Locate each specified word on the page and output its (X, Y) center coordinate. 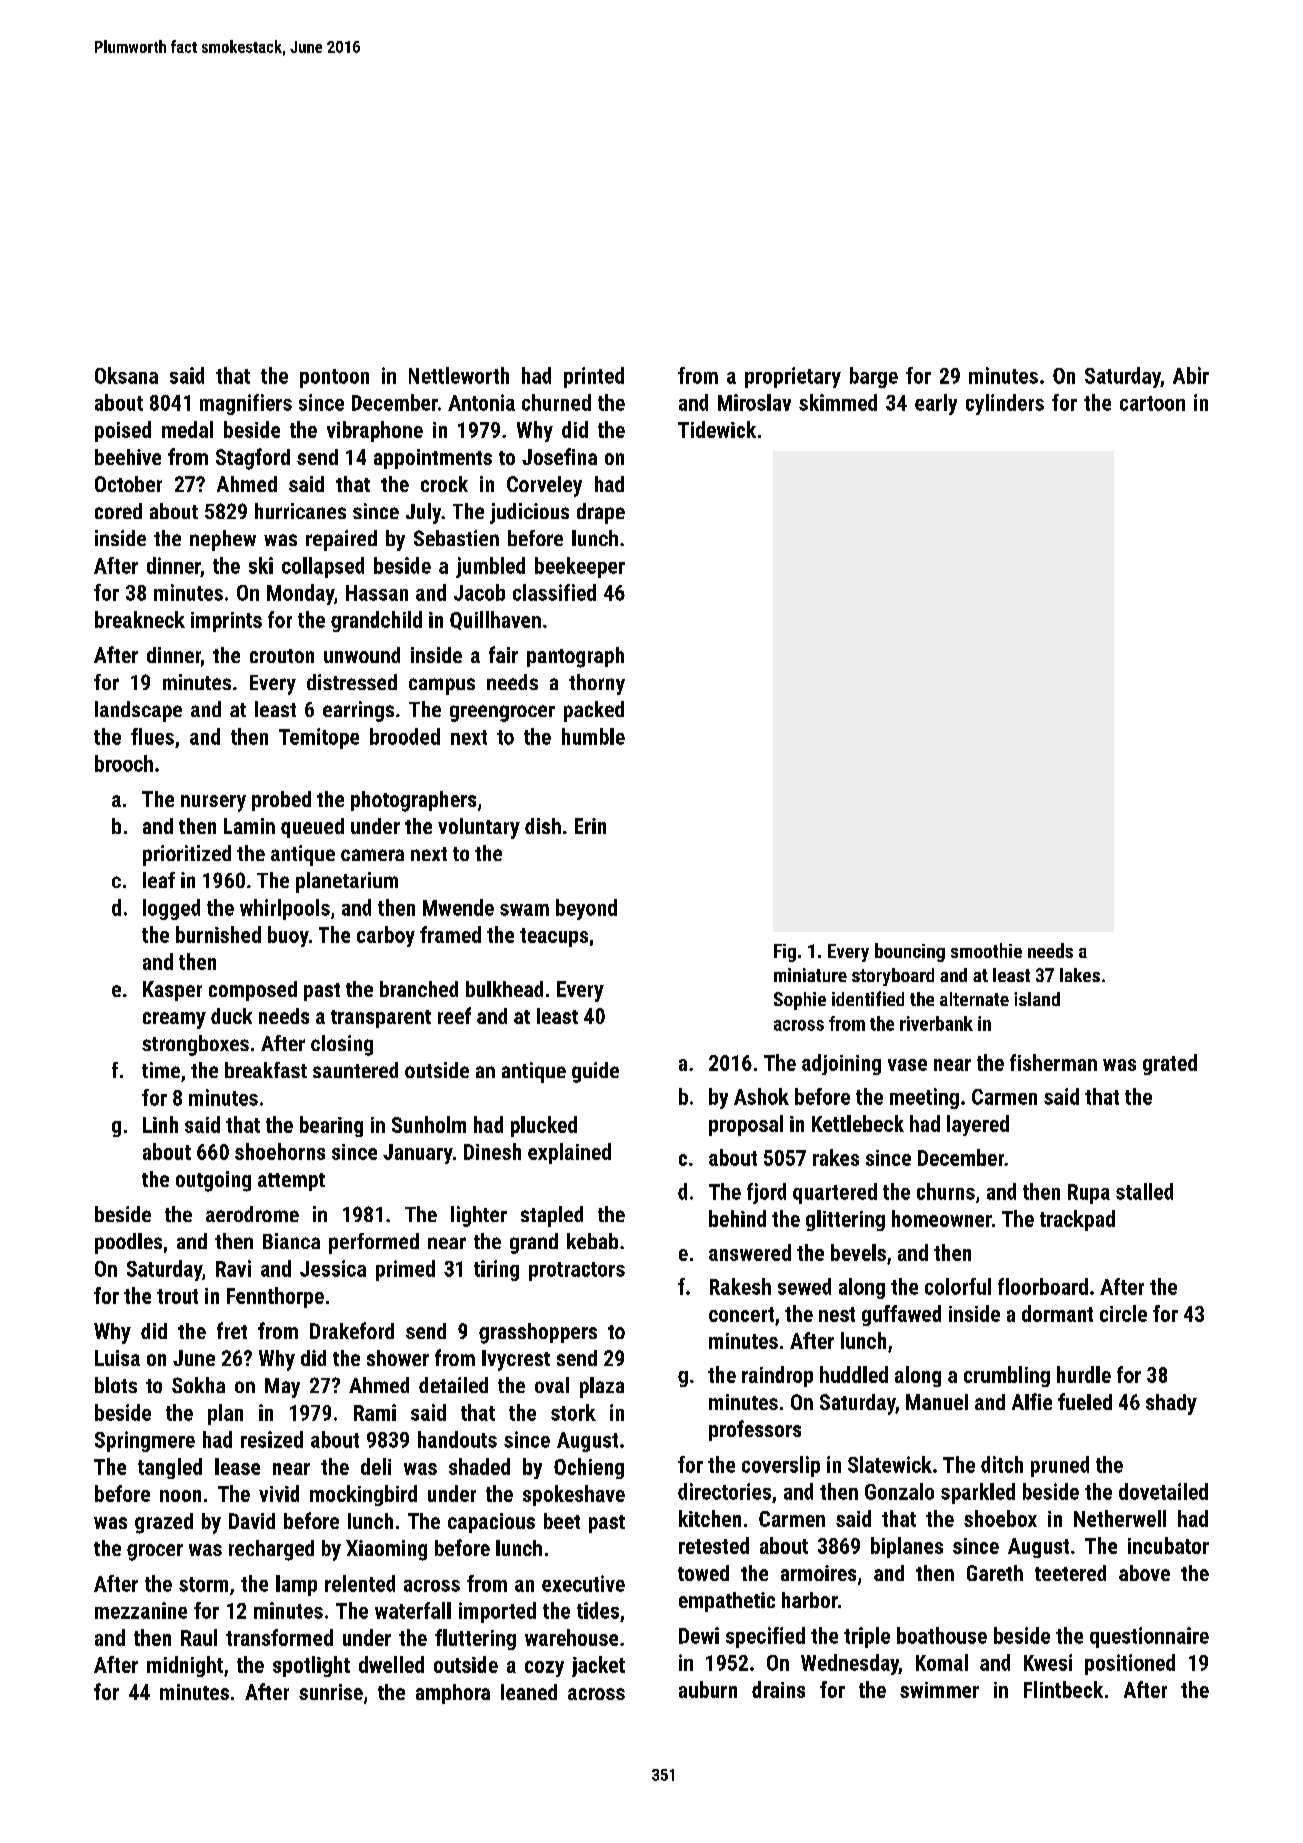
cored (118, 511)
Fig (785, 953)
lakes (1080, 975)
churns (946, 1191)
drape (601, 513)
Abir (1191, 375)
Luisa (117, 1358)
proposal (746, 1125)
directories (724, 1491)
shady (1171, 1404)
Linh (160, 1124)
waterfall (413, 1610)
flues (152, 736)
